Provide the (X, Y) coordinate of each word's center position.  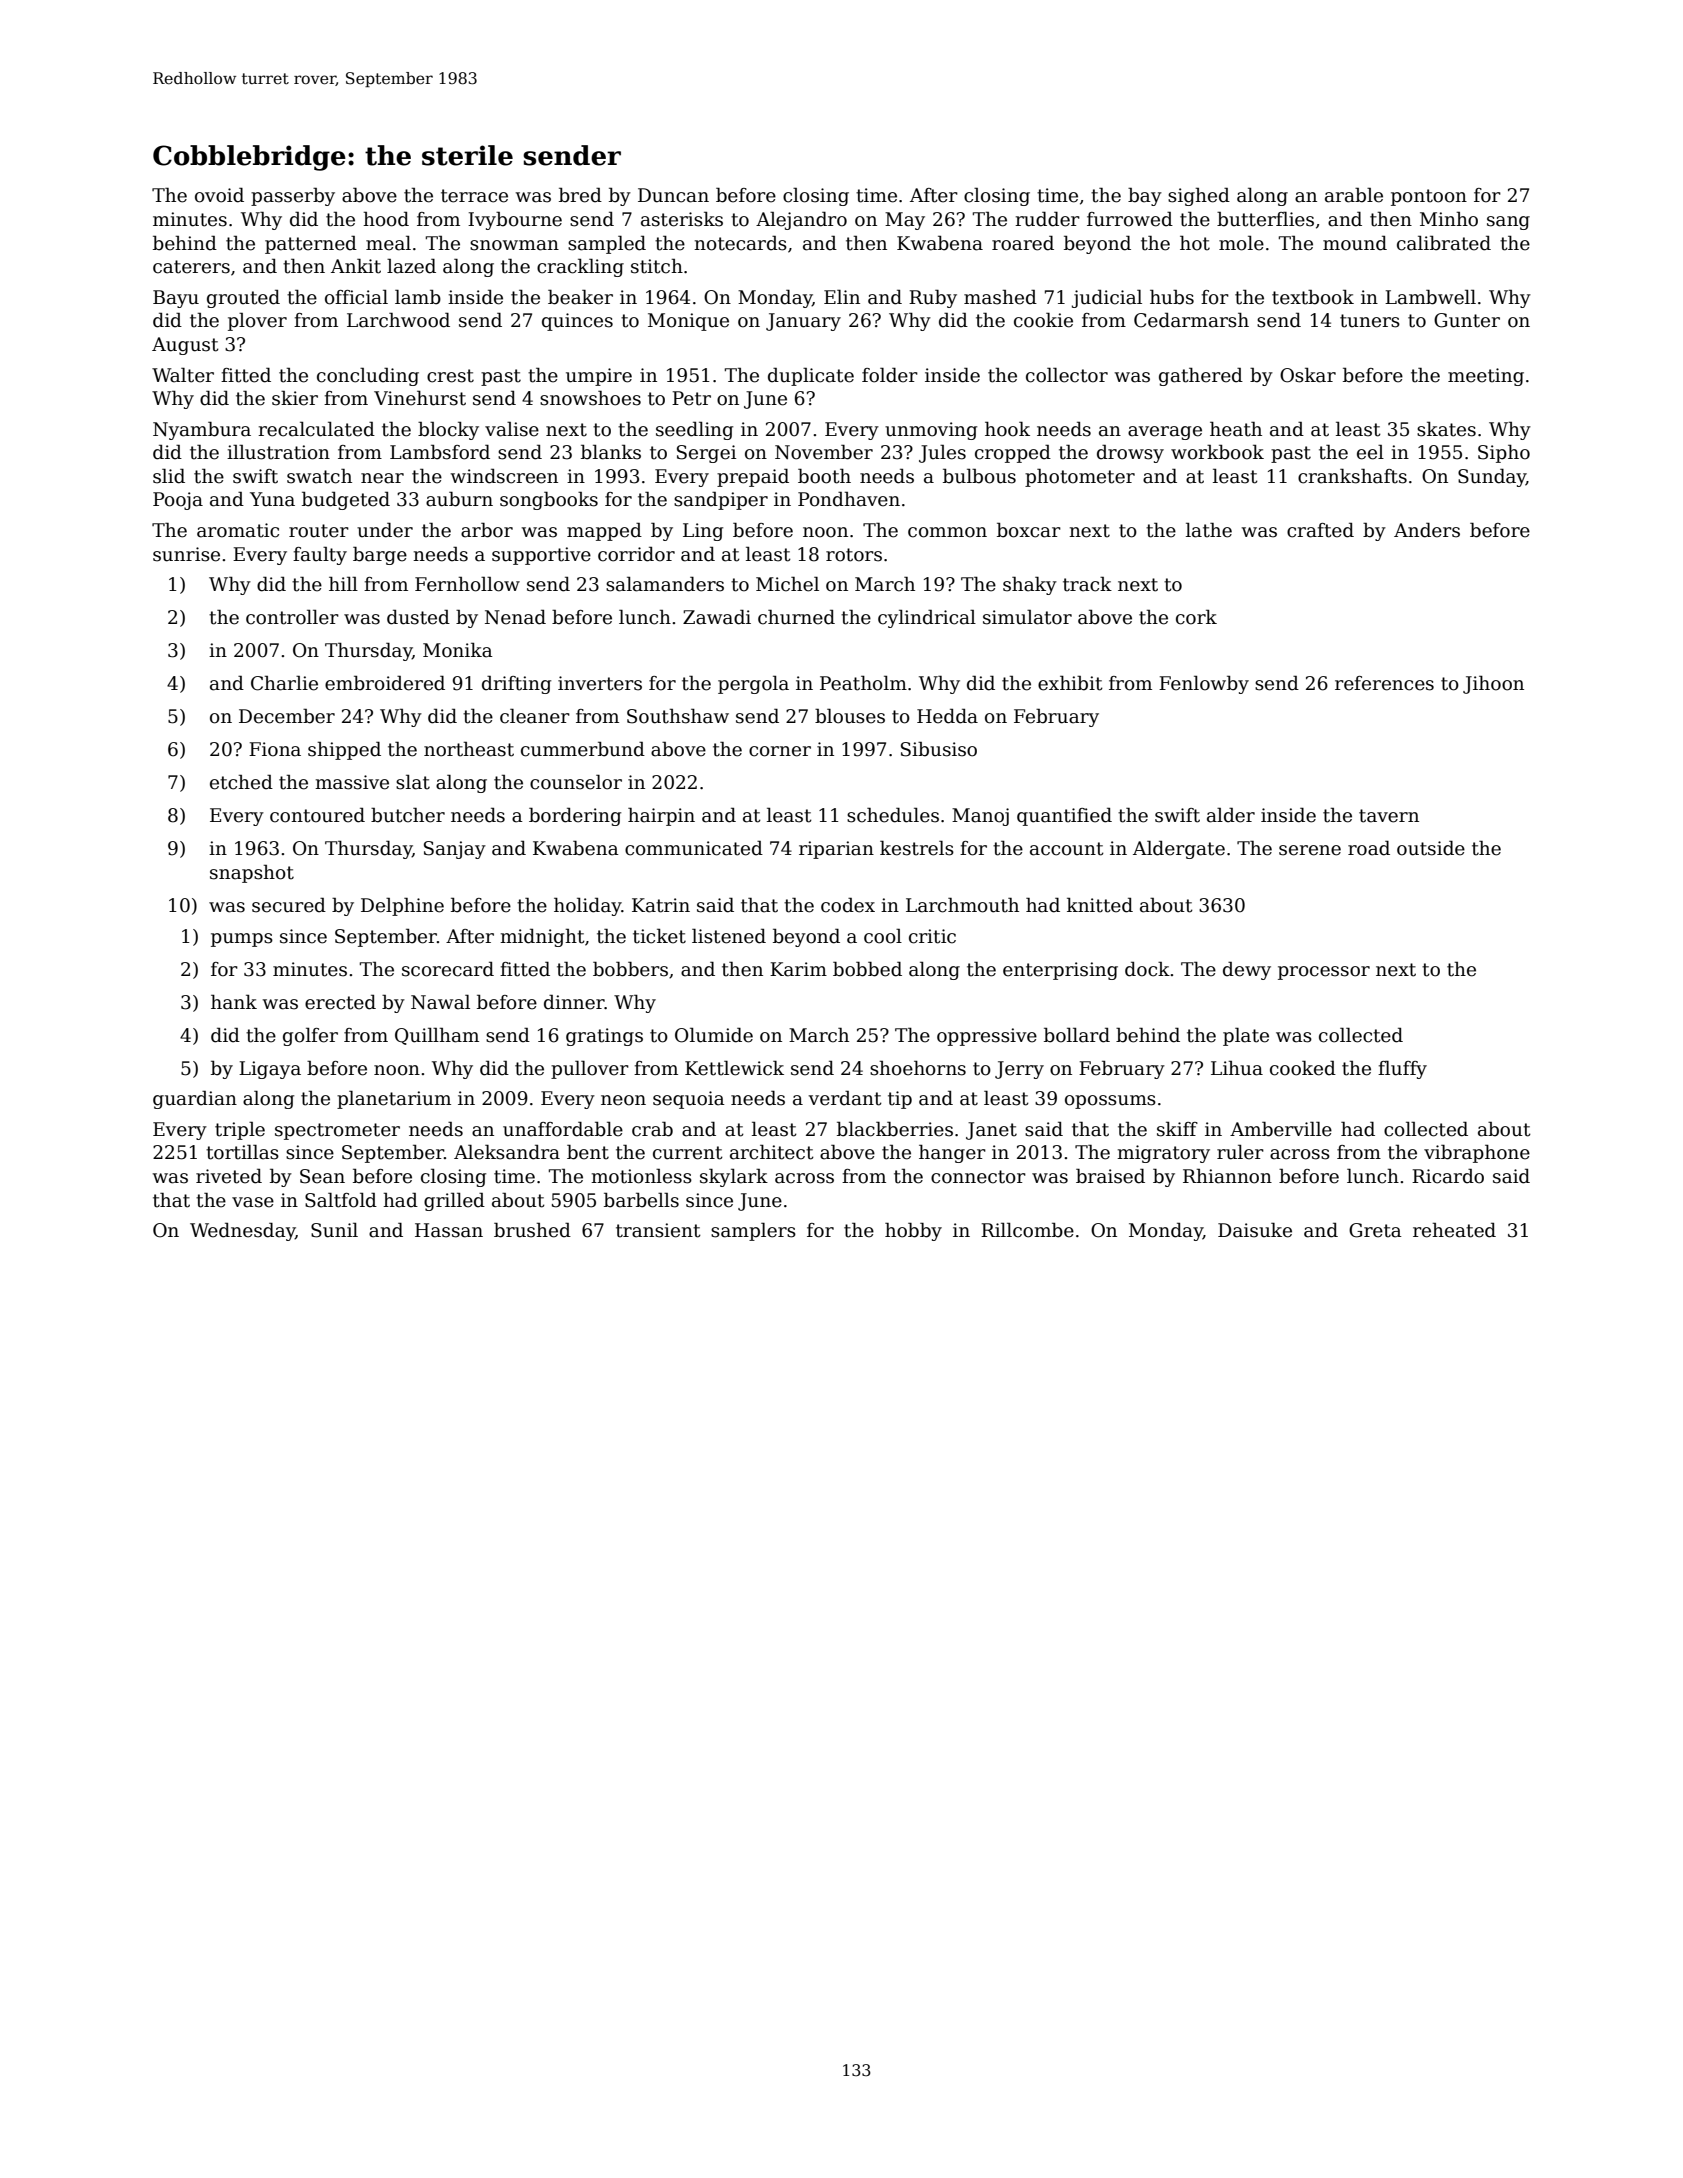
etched (241, 782)
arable (1354, 195)
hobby (913, 1231)
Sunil (334, 1230)
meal (388, 243)
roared (1023, 243)
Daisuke (1255, 1230)
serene (1310, 850)
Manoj (980, 817)
